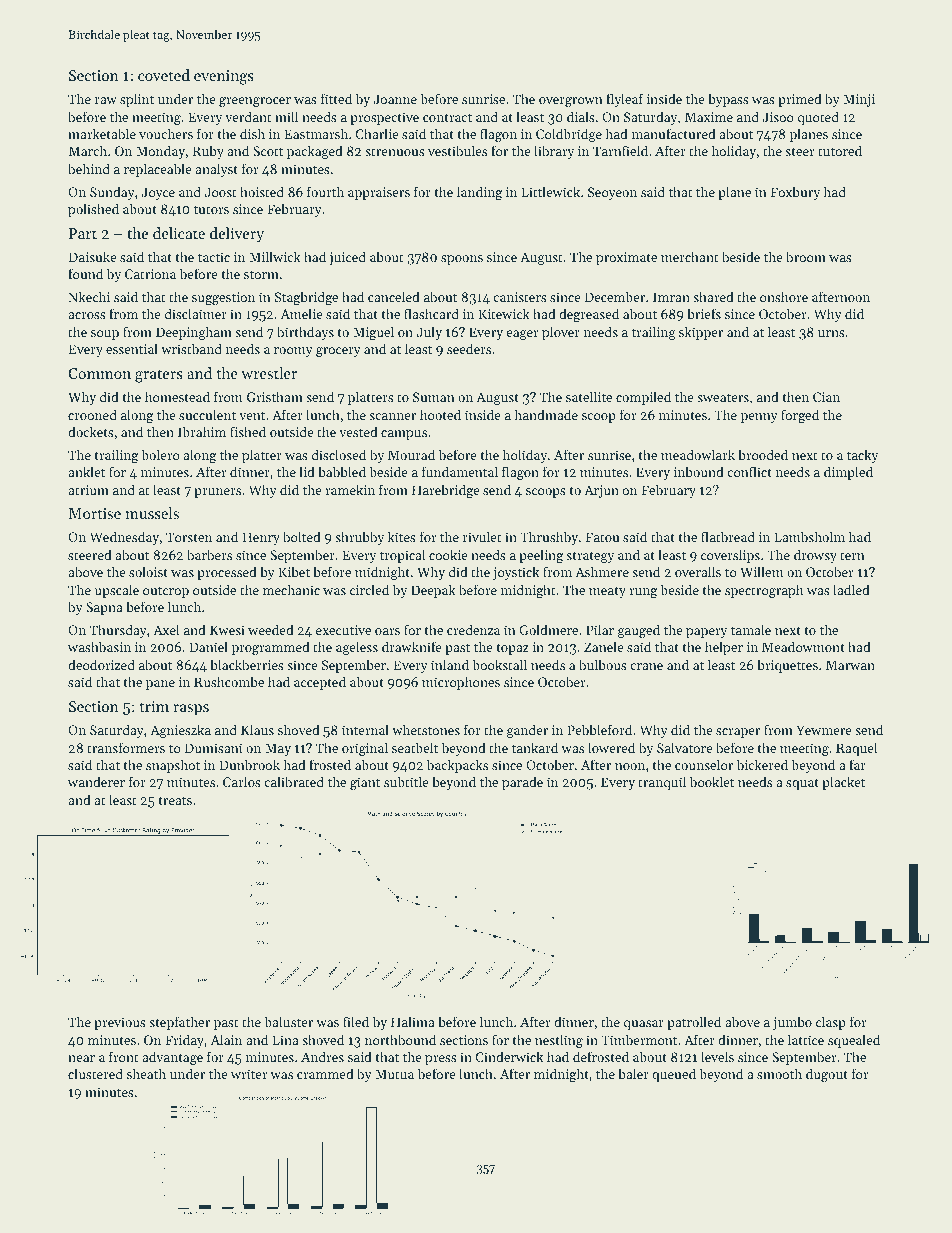  What do you see at coordinates (226, 1039) in the screenshot?
I see `Alain` at bounding box center [226, 1039].
